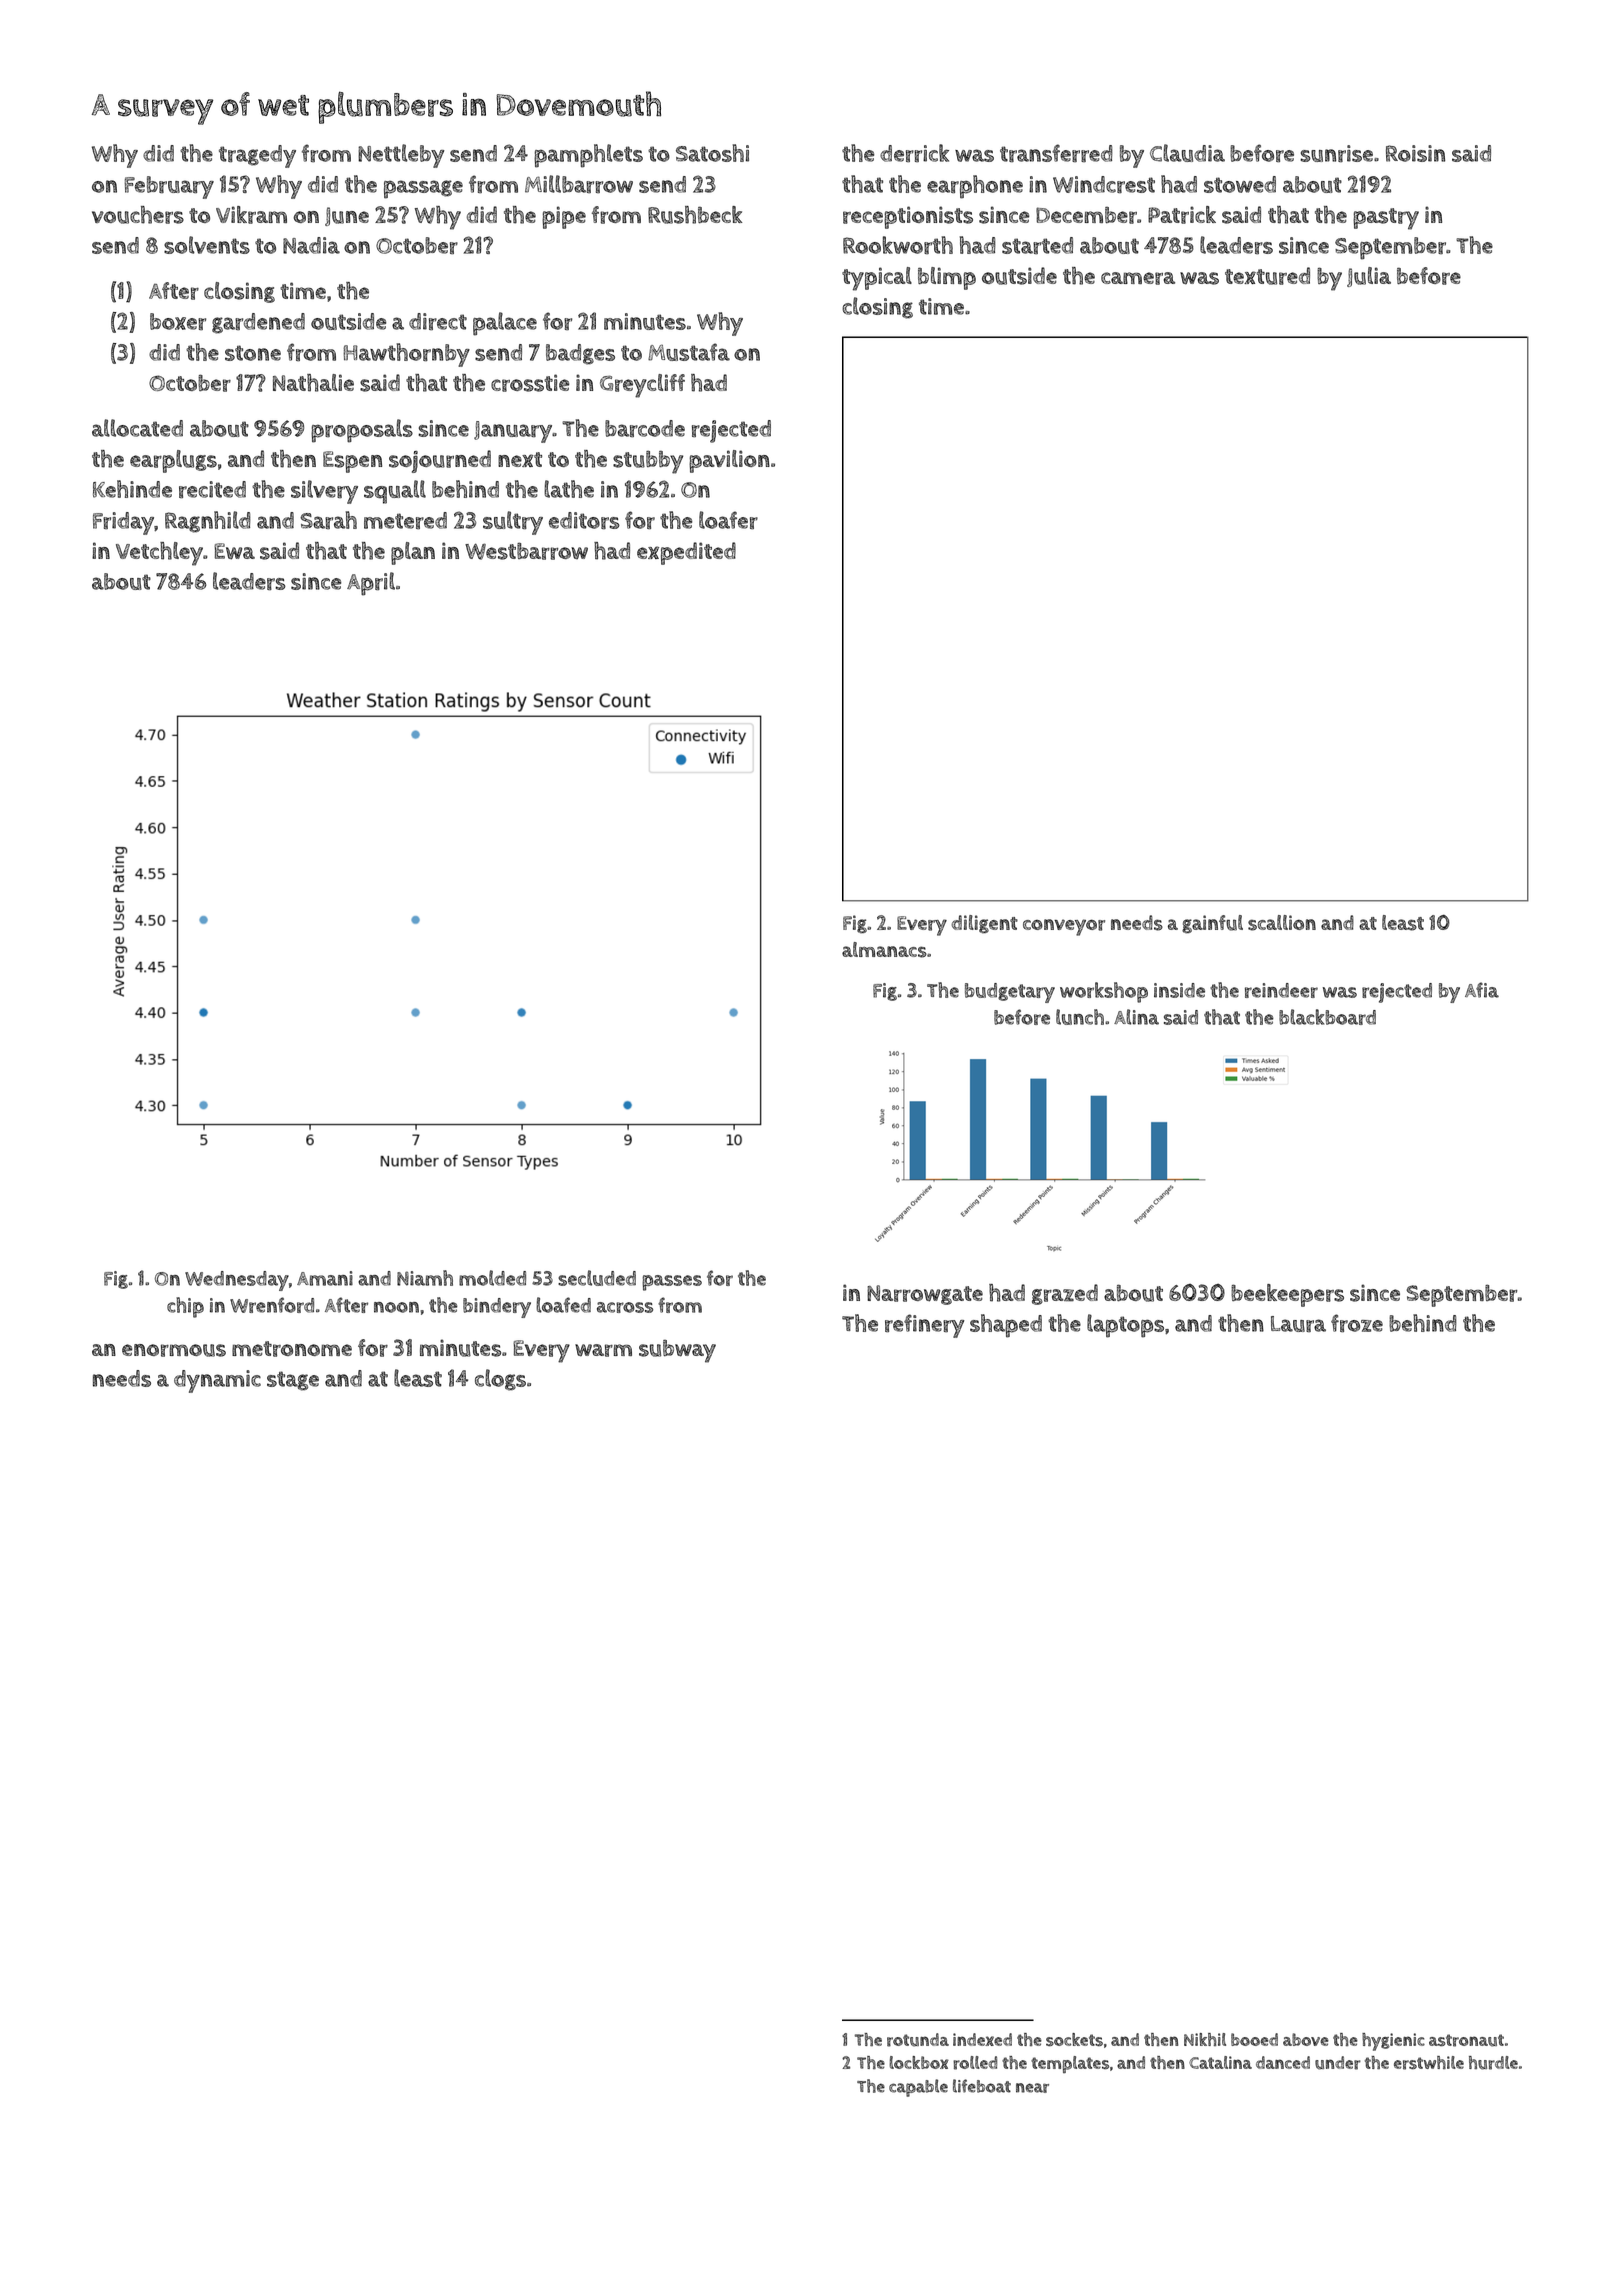 The image size is (1620, 2292). What do you see at coordinates (257, 156) in the document?
I see `tragedy` at bounding box center [257, 156].
